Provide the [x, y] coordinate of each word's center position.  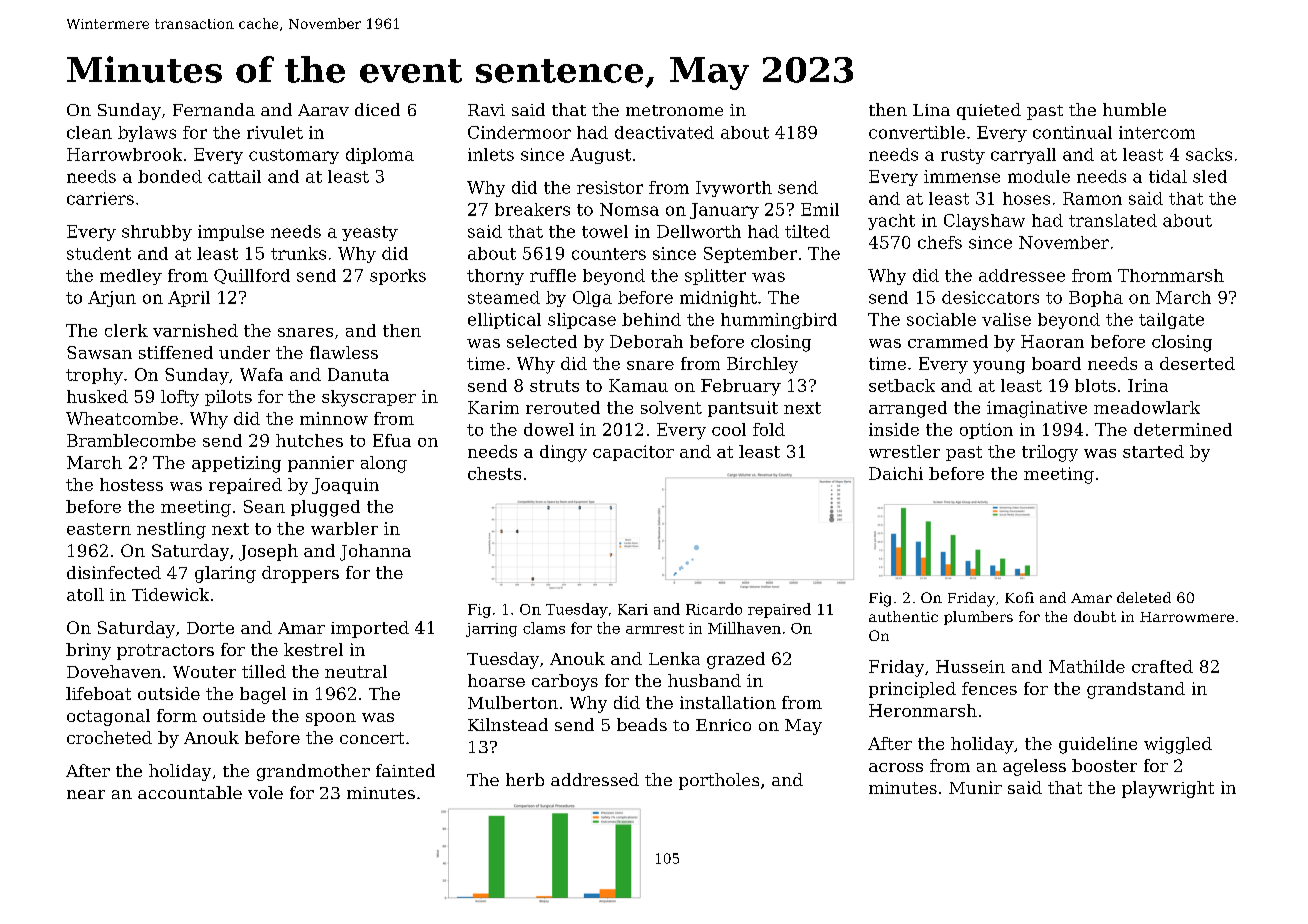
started [1153, 451]
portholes [719, 781]
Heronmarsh [923, 710]
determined [1183, 429]
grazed [736, 660]
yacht [891, 222]
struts [554, 386]
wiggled [1178, 745]
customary [294, 156]
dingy [563, 453]
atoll [85, 594]
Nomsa [629, 209]
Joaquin [345, 486]
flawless [344, 352]
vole [265, 792]
